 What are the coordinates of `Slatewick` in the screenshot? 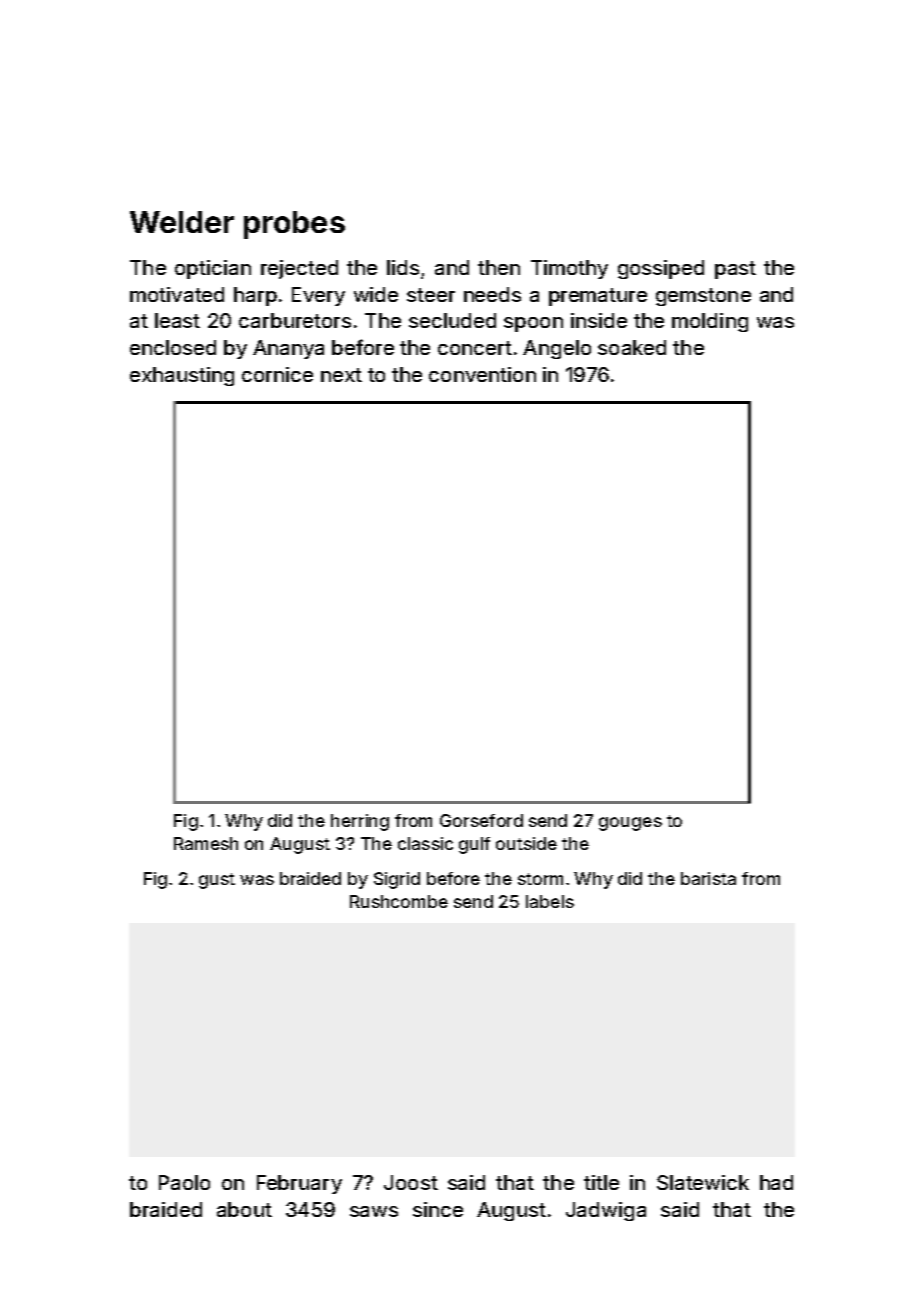 It's located at (703, 1182).
